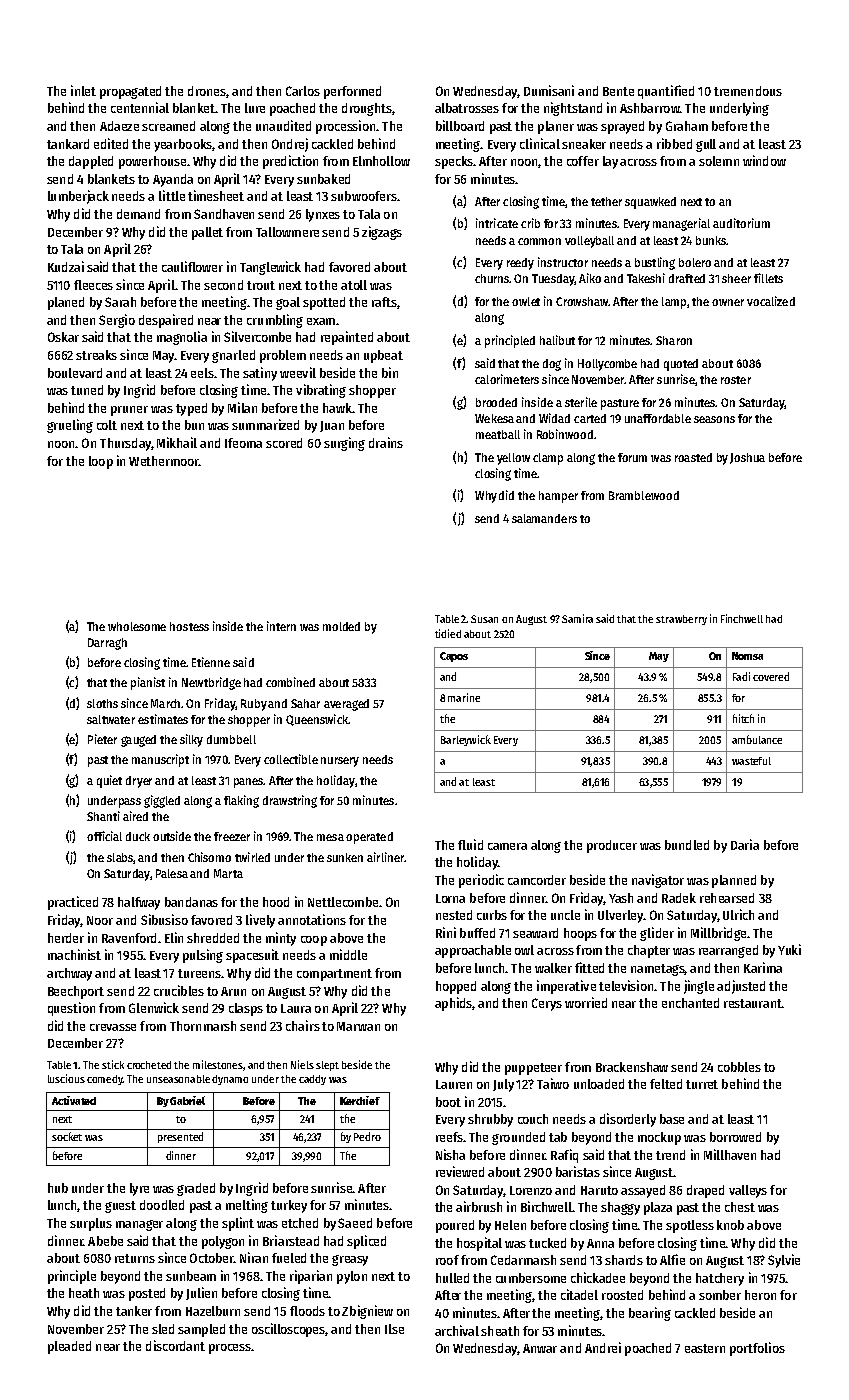  I want to click on tremendous, so click(748, 91).
